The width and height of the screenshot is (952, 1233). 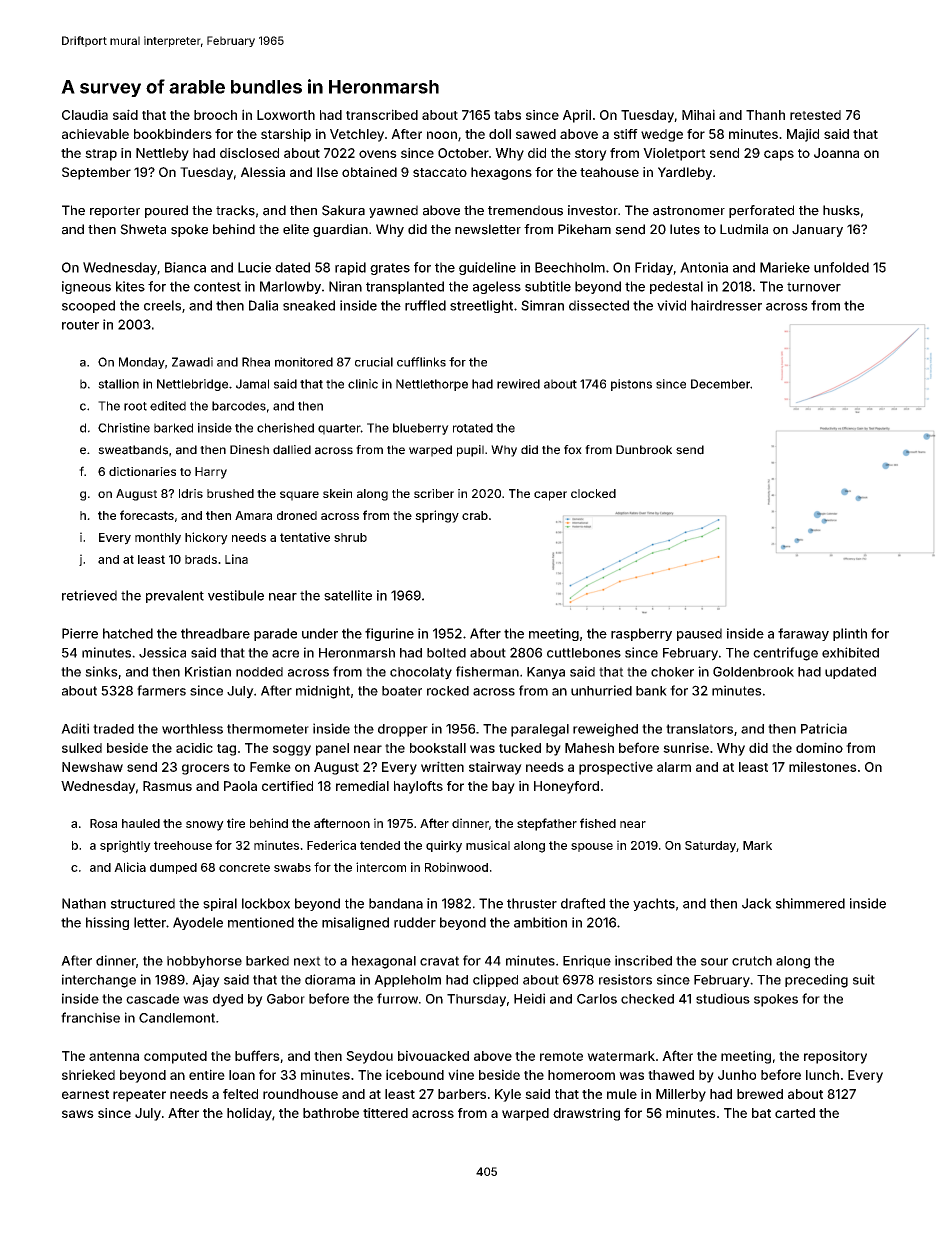 What do you see at coordinates (339, 429) in the screenshot?
I see `quarter` at bounding box center [339, 429].
